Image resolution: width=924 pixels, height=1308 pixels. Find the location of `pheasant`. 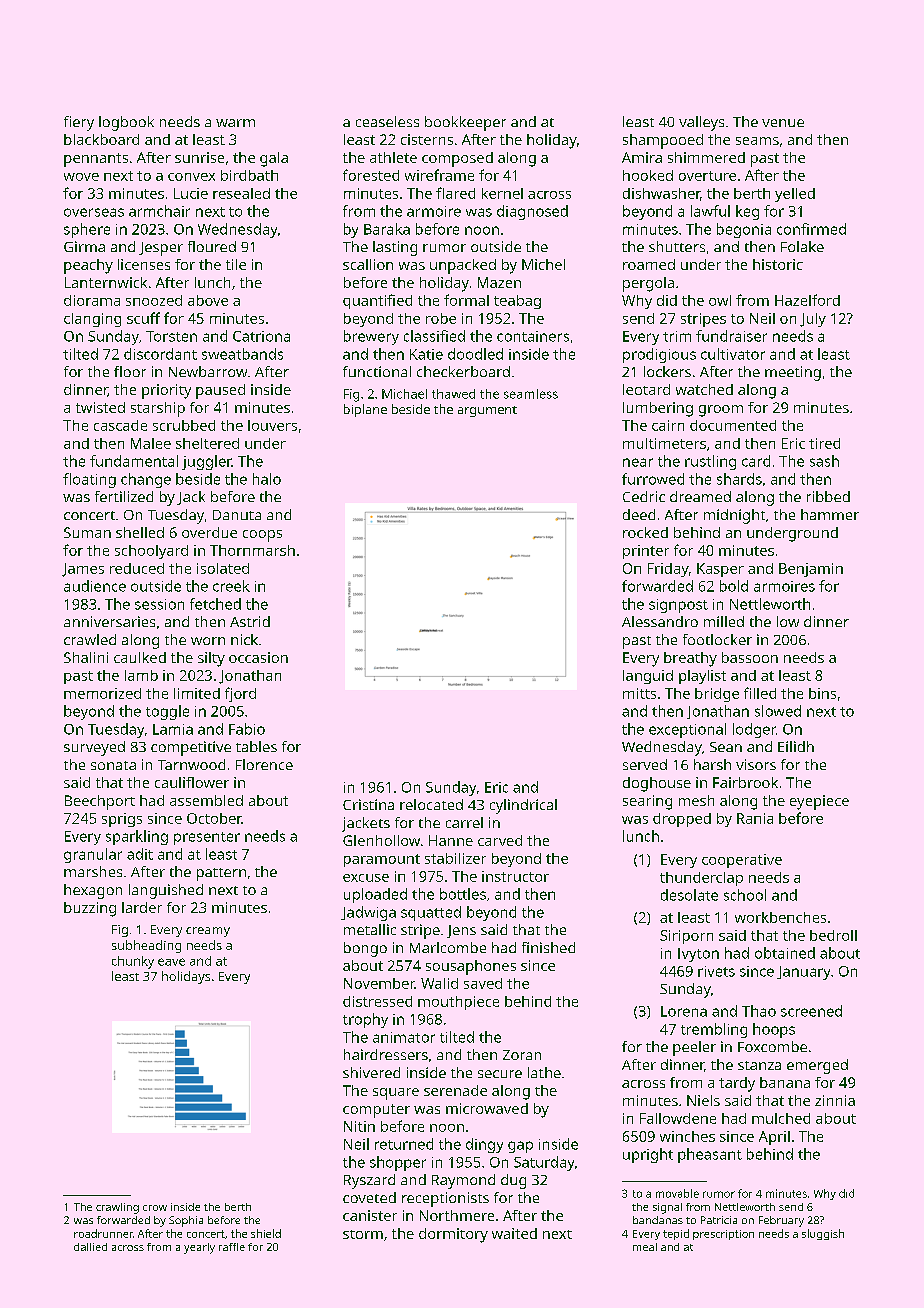

pheasant is located at coordinates (710, 1155).
